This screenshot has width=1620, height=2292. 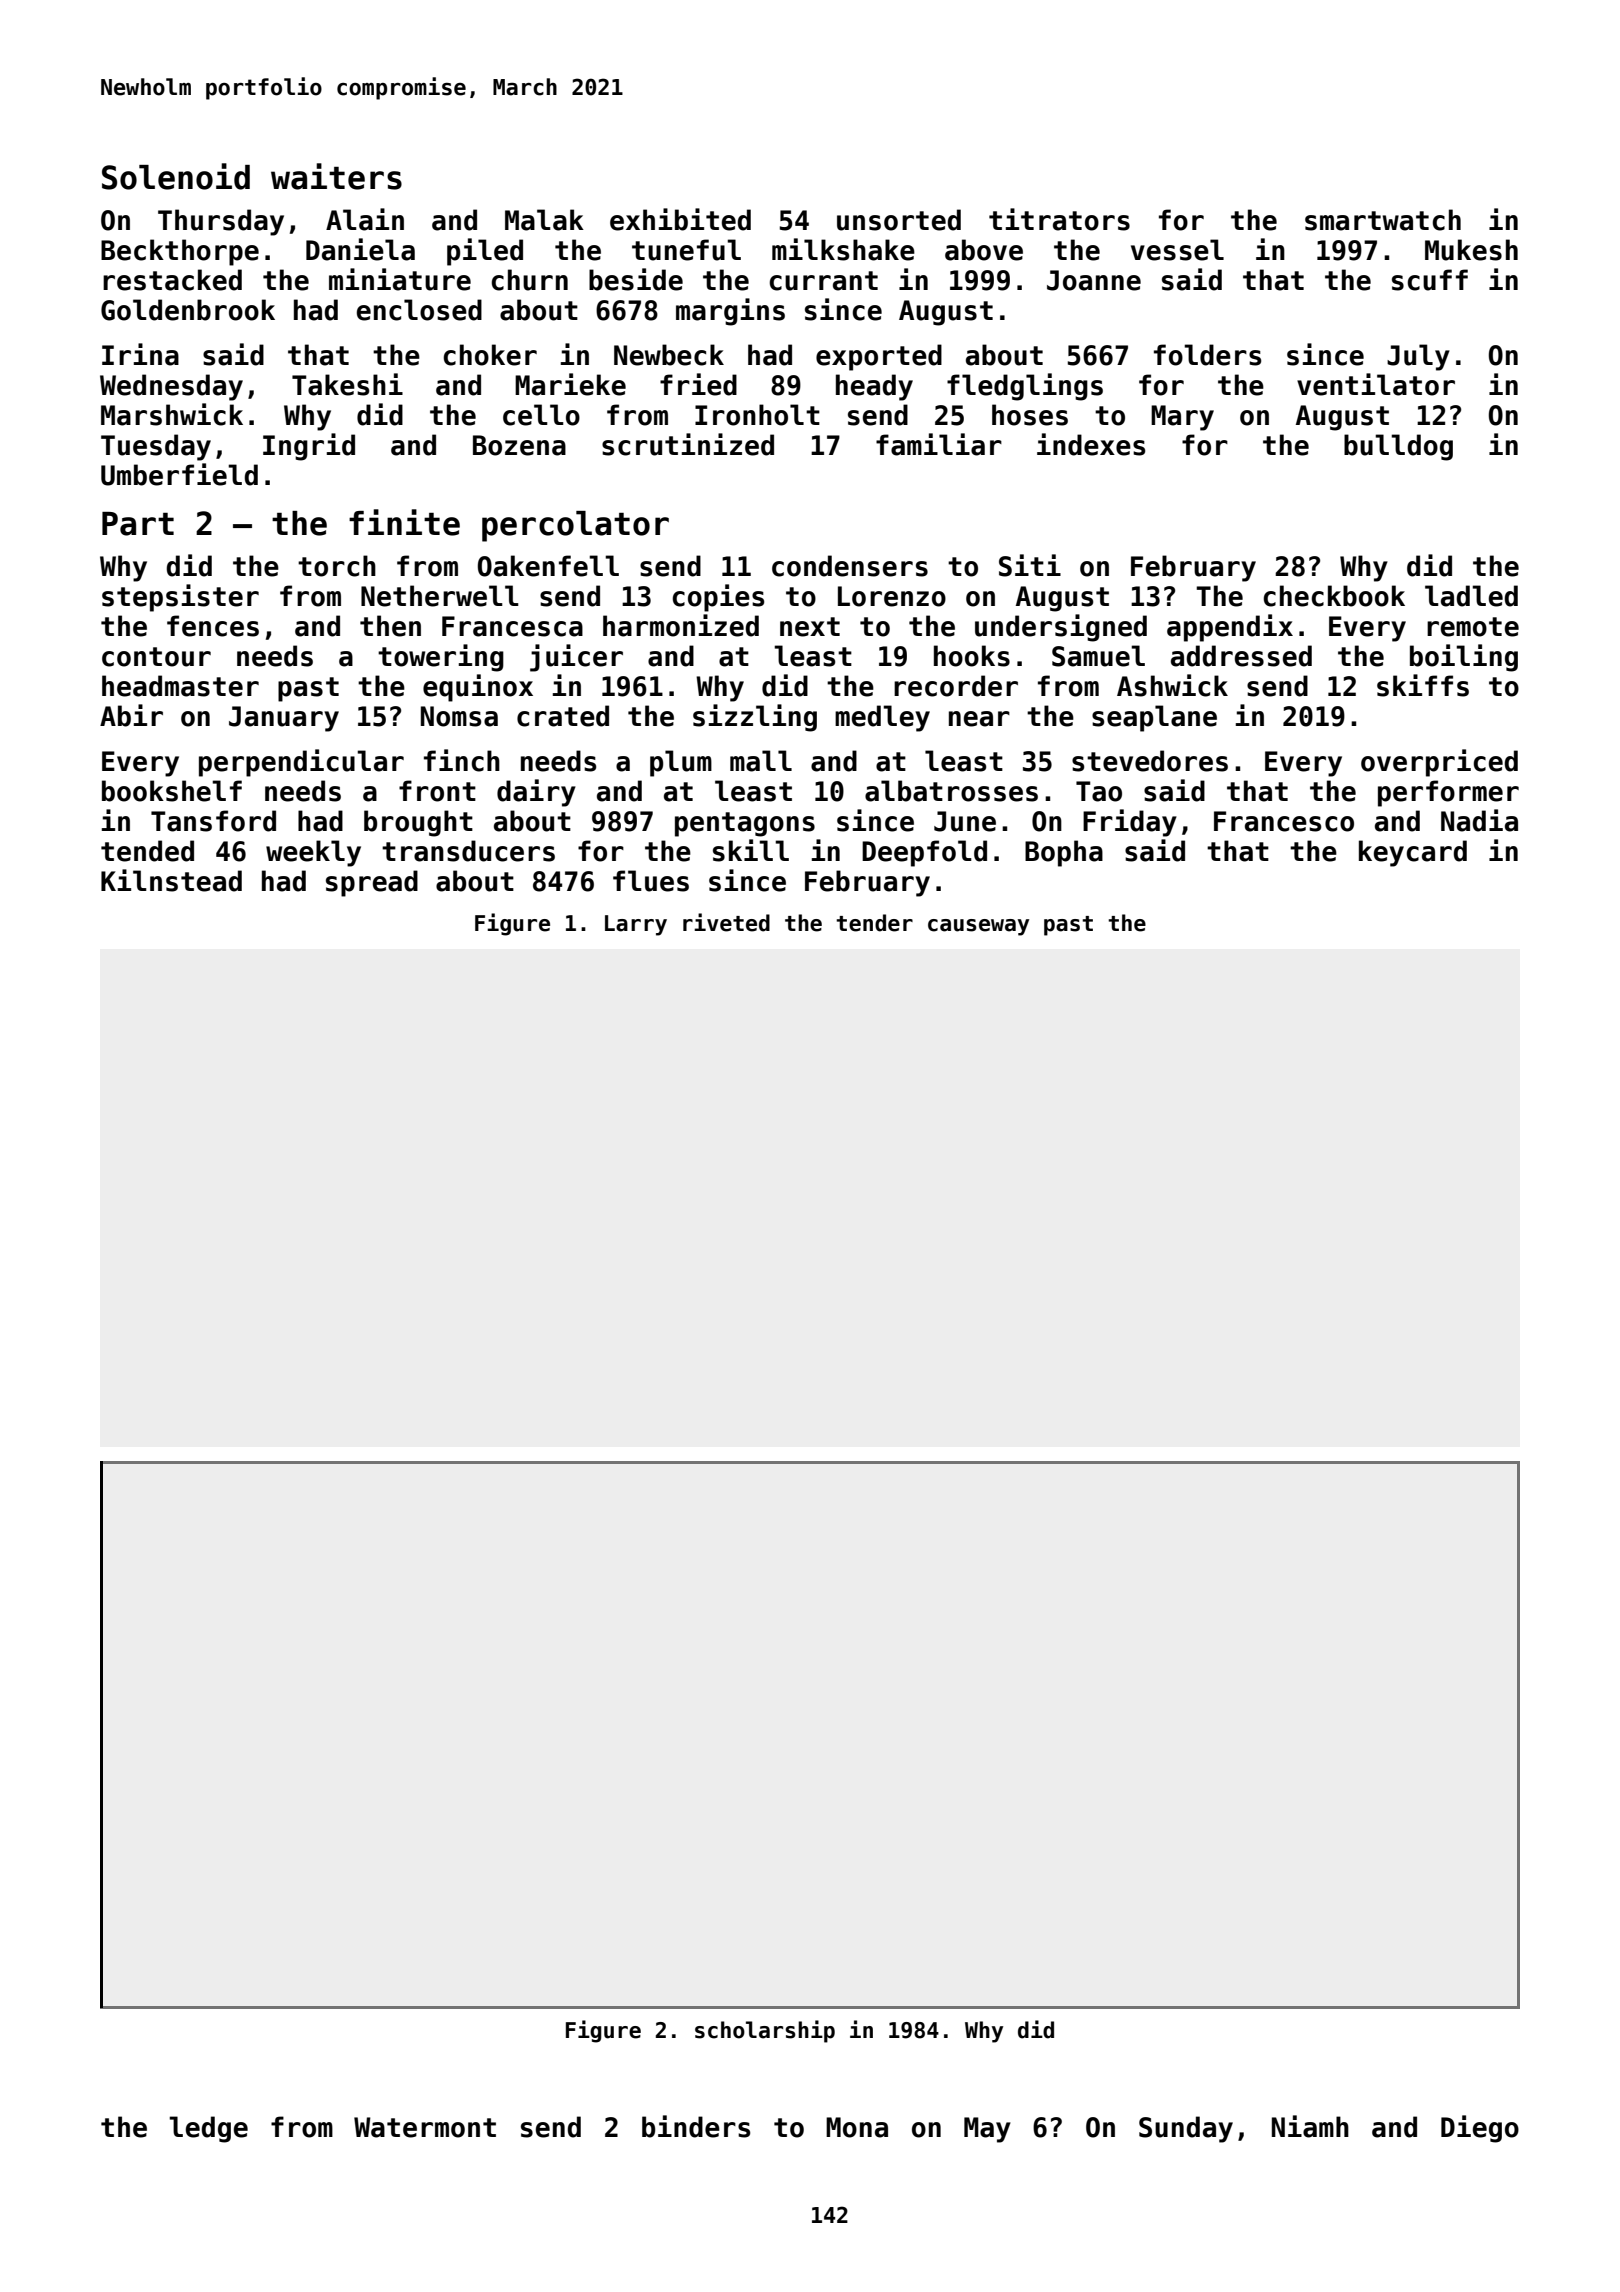 I want to click on causeway, so click(x=978, y=927).
